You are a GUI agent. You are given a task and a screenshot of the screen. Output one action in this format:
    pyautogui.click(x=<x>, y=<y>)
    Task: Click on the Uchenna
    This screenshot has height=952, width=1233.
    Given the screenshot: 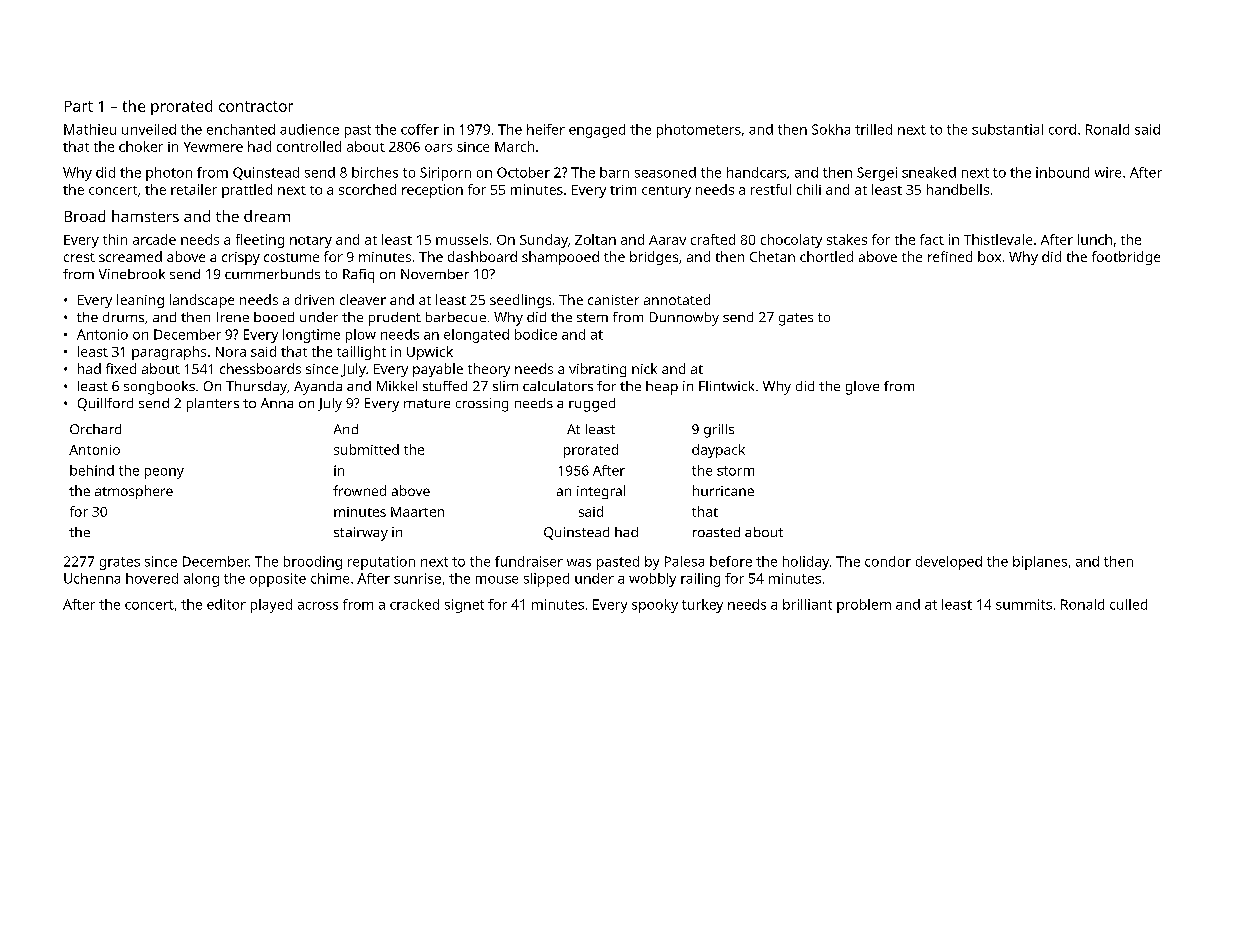 What is the action you would take?
    pyautogui.click(x=92, y=578)
